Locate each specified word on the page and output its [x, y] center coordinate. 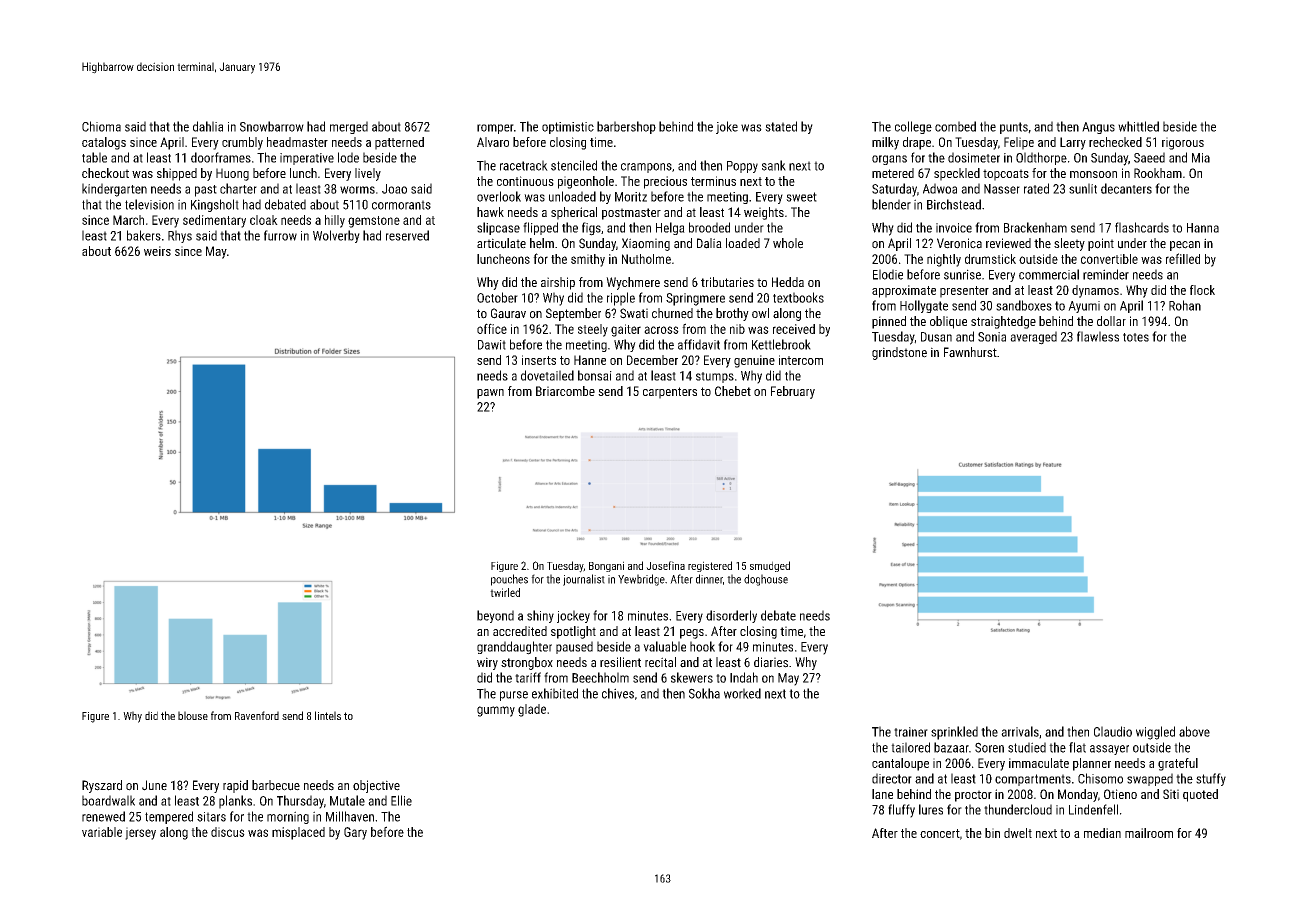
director [892, 778]
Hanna [1203, 228]
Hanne [590, 360]
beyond [495, 616]
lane [882, 794]
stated [781, 126]
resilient [620, 662]
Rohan [1185, 305]
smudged [770, 566]
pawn [490, 394]
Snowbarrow [272, 126]
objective [376, 786]
